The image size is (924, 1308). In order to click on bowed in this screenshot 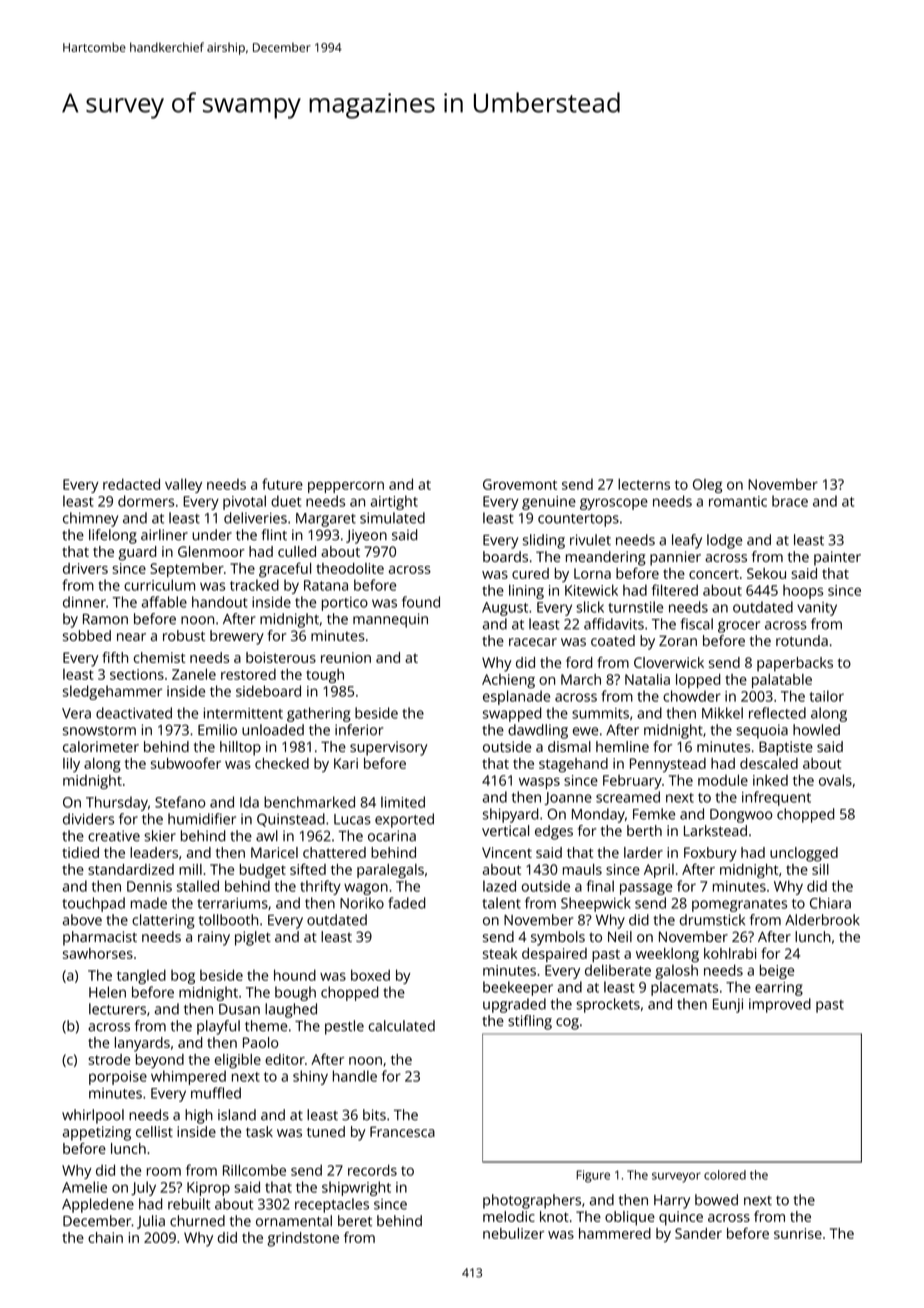, I will do `click(716, 1200)`.
